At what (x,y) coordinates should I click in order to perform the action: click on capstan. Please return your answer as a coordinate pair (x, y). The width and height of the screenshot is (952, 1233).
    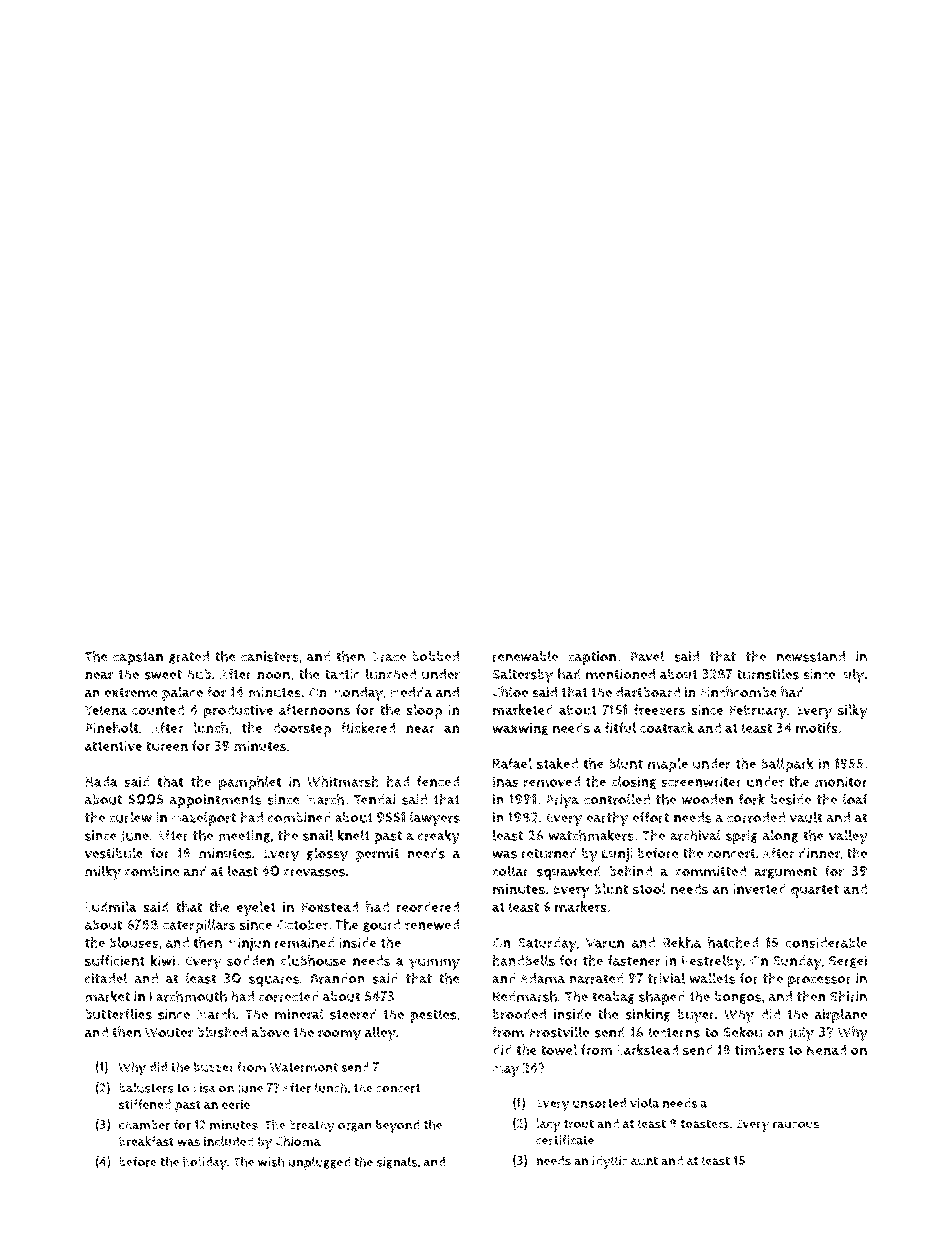
    Looking at the image, I should click on (138, 658).
